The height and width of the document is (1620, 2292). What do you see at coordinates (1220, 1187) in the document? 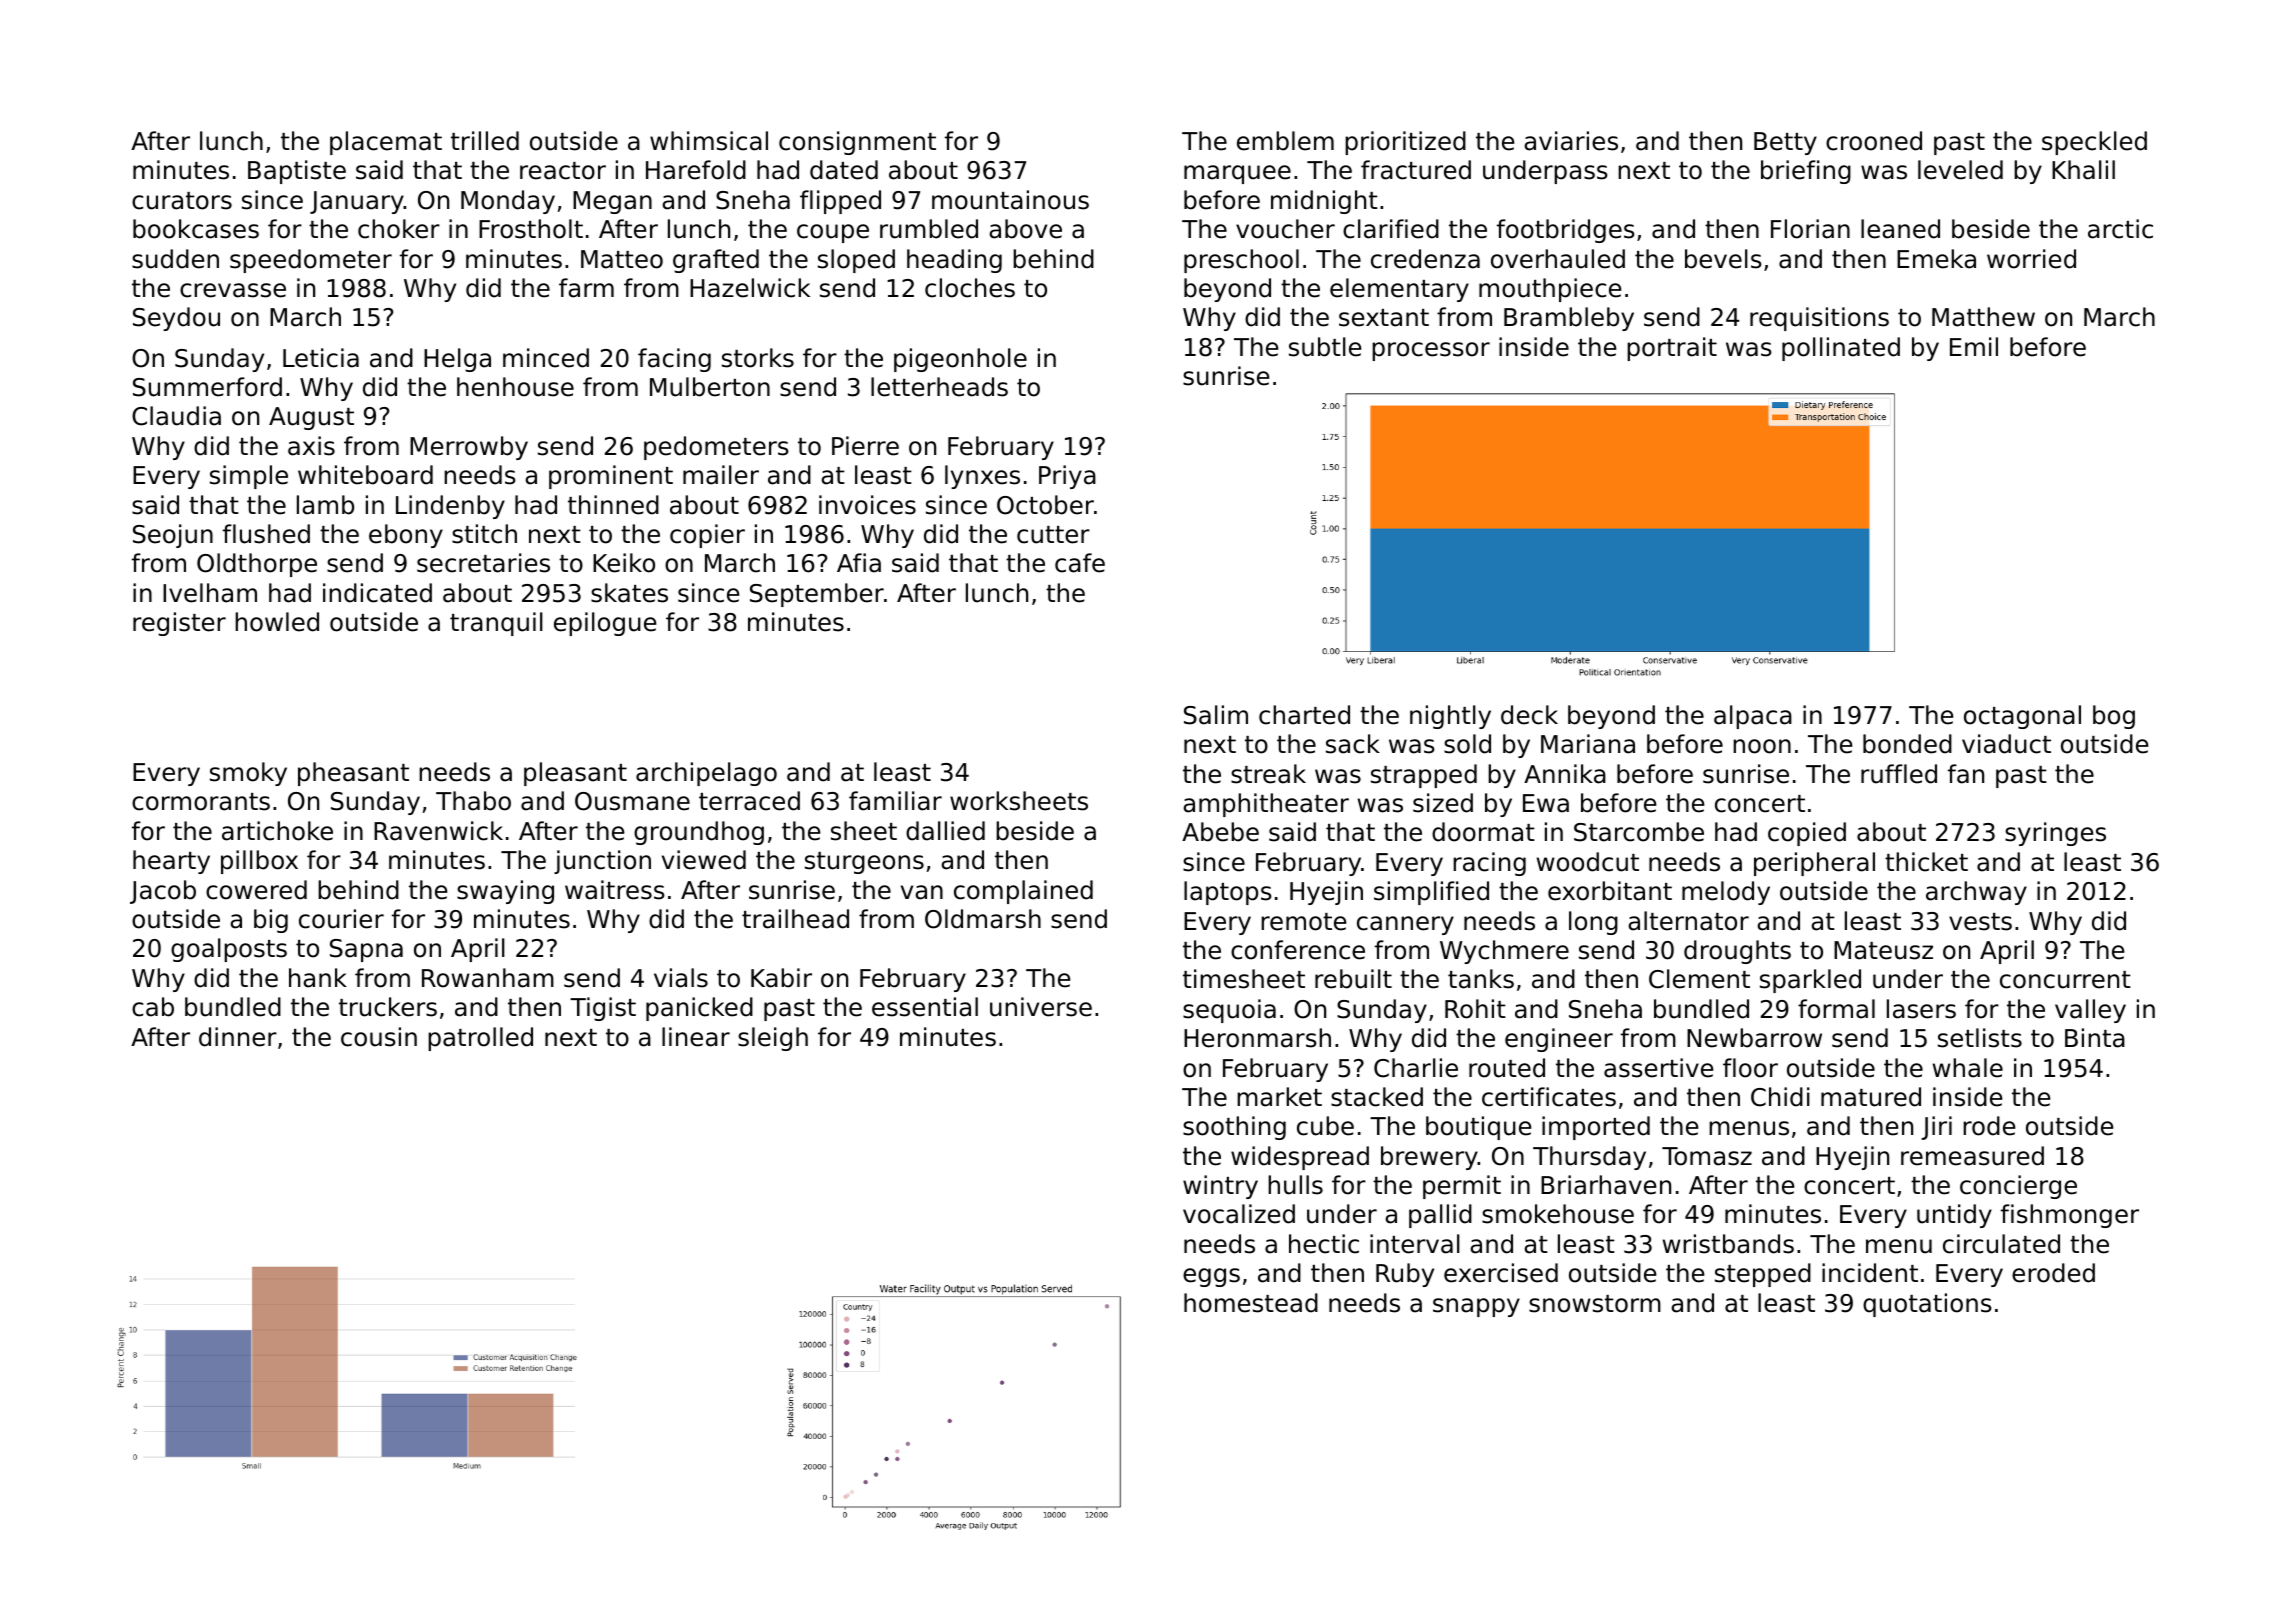
I see `wintry` at bounding box center [1220, 1187].
